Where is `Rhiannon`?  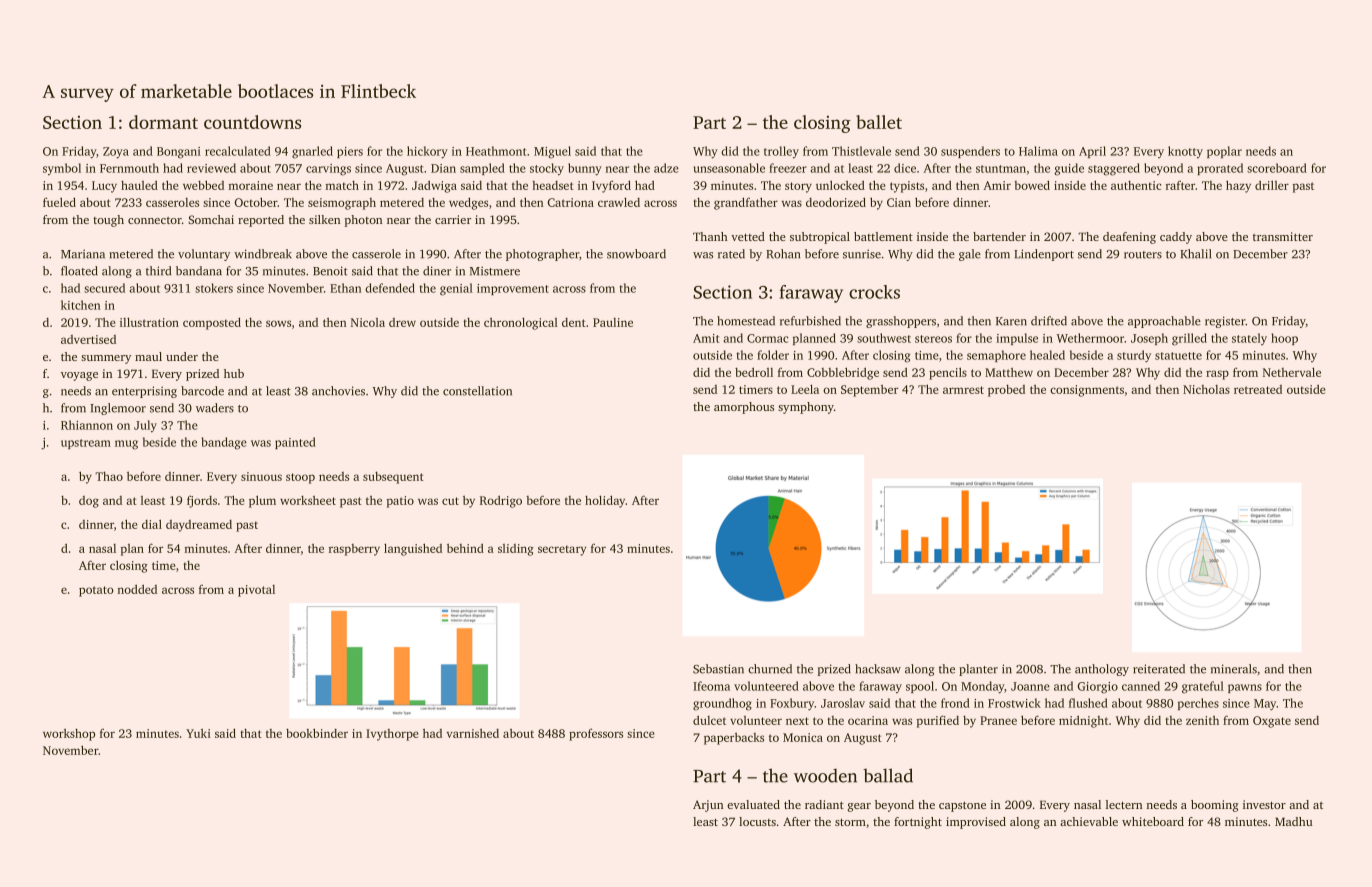 Rhiannon is located at coordinates (87, 425).
